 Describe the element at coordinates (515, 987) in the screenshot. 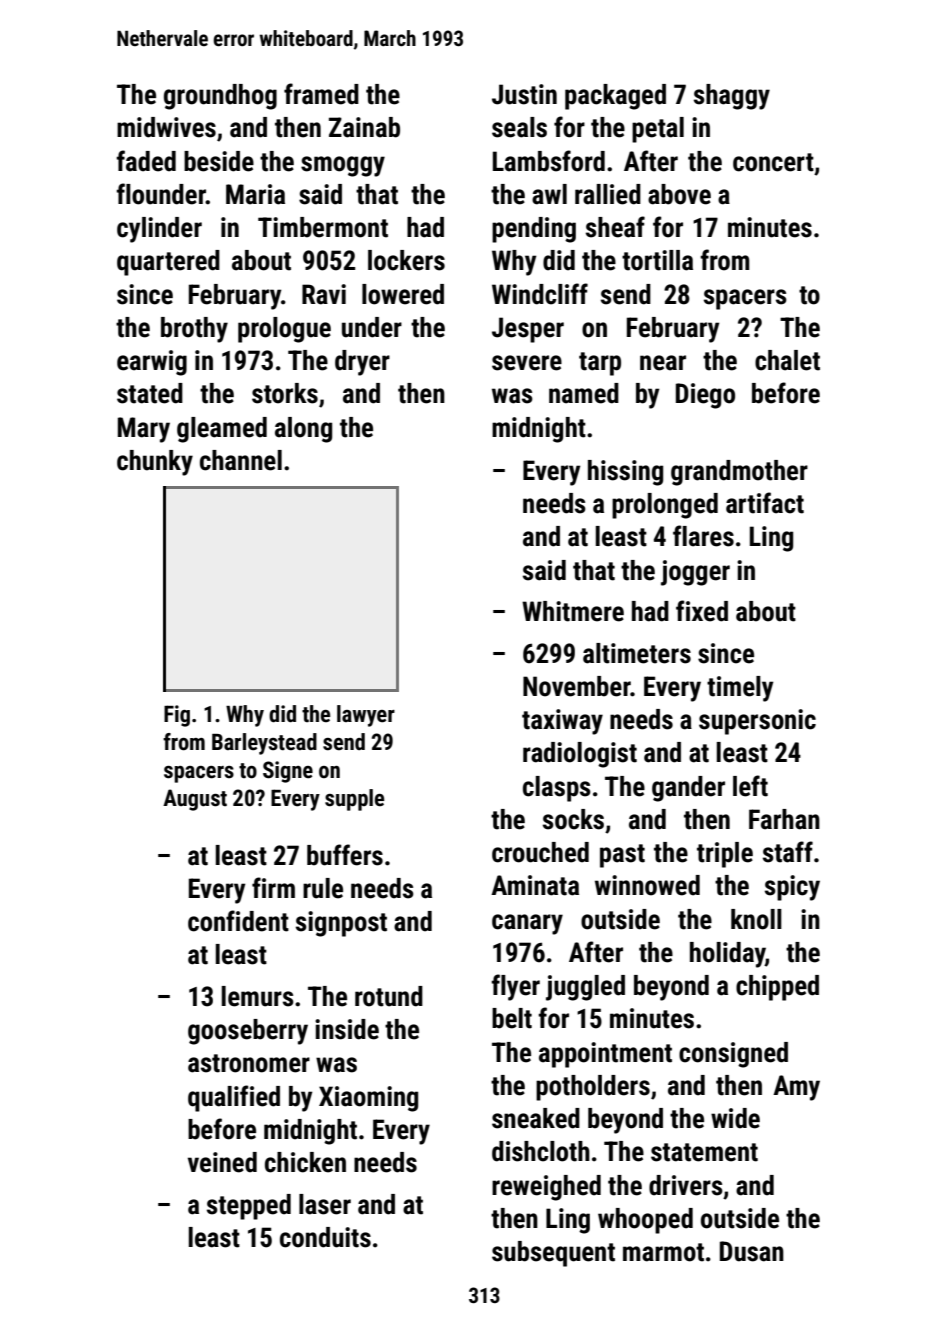

I see `flyer` at that location.
